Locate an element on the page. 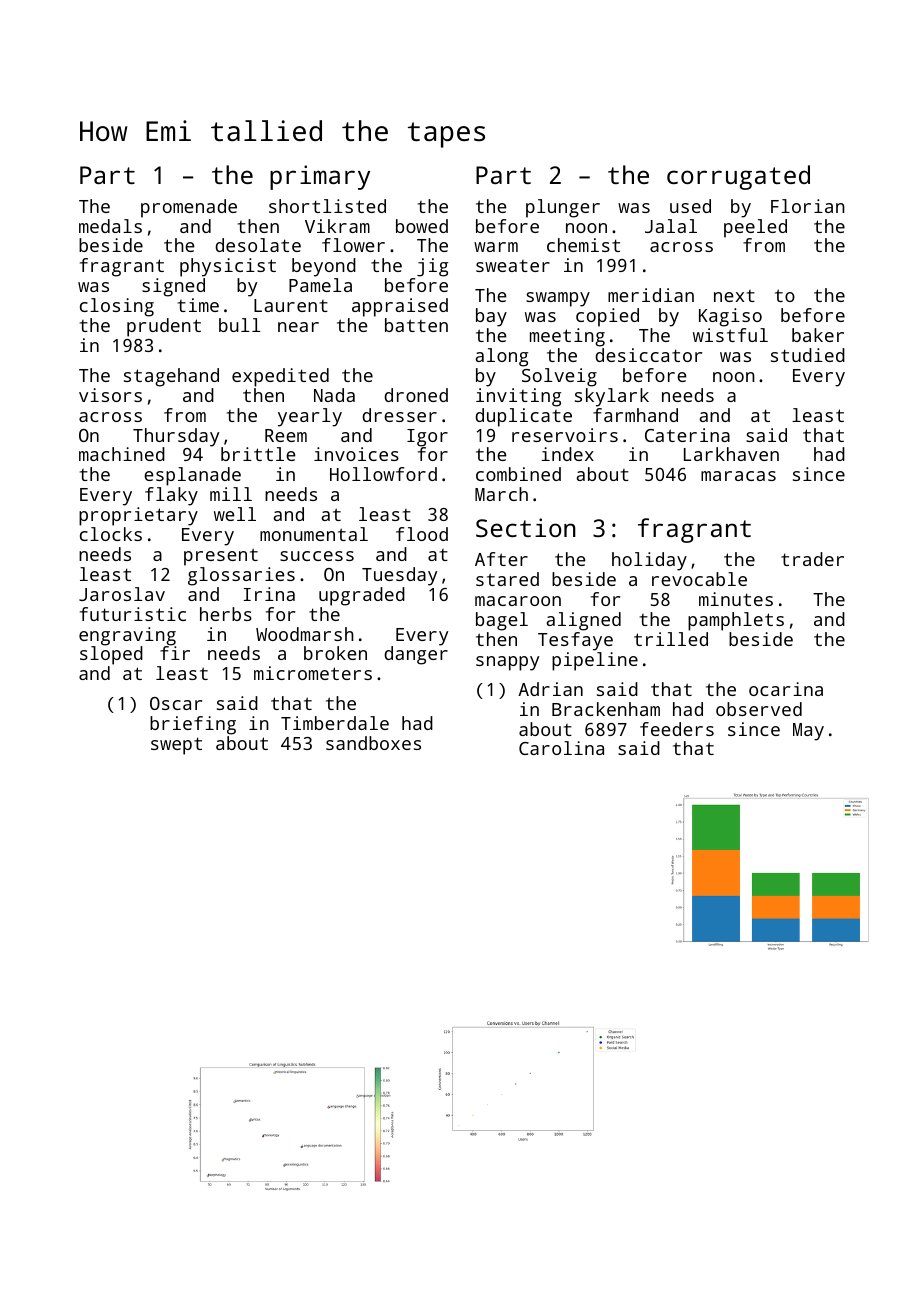 The height and width of the document is (1308, 924). herbs is located at coordinates (226, 614).
